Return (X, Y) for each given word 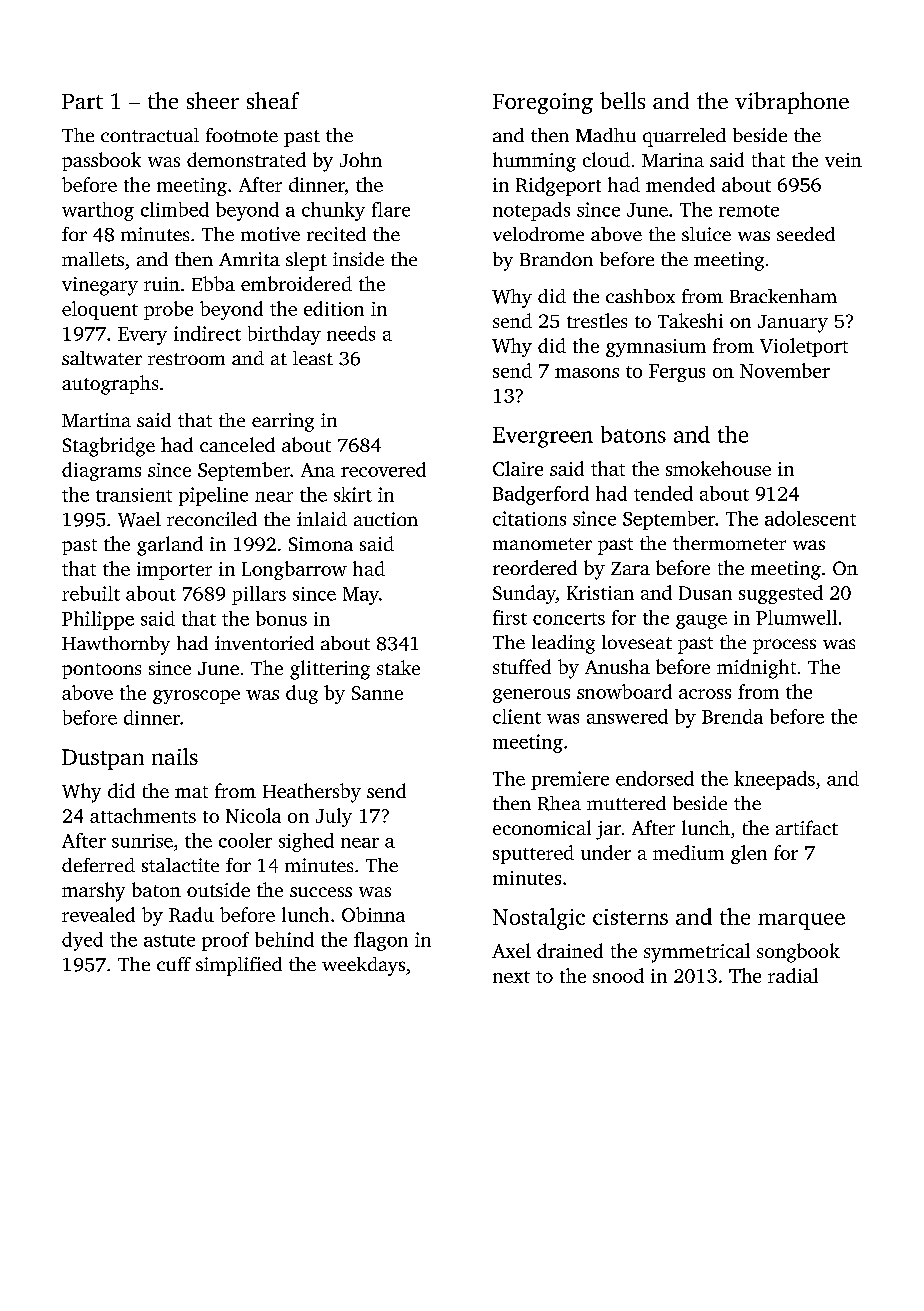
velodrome (538, 234)
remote (749, 211)
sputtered (533, 854)
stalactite (180, 865)
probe (168, 310)
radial (793, 975)
